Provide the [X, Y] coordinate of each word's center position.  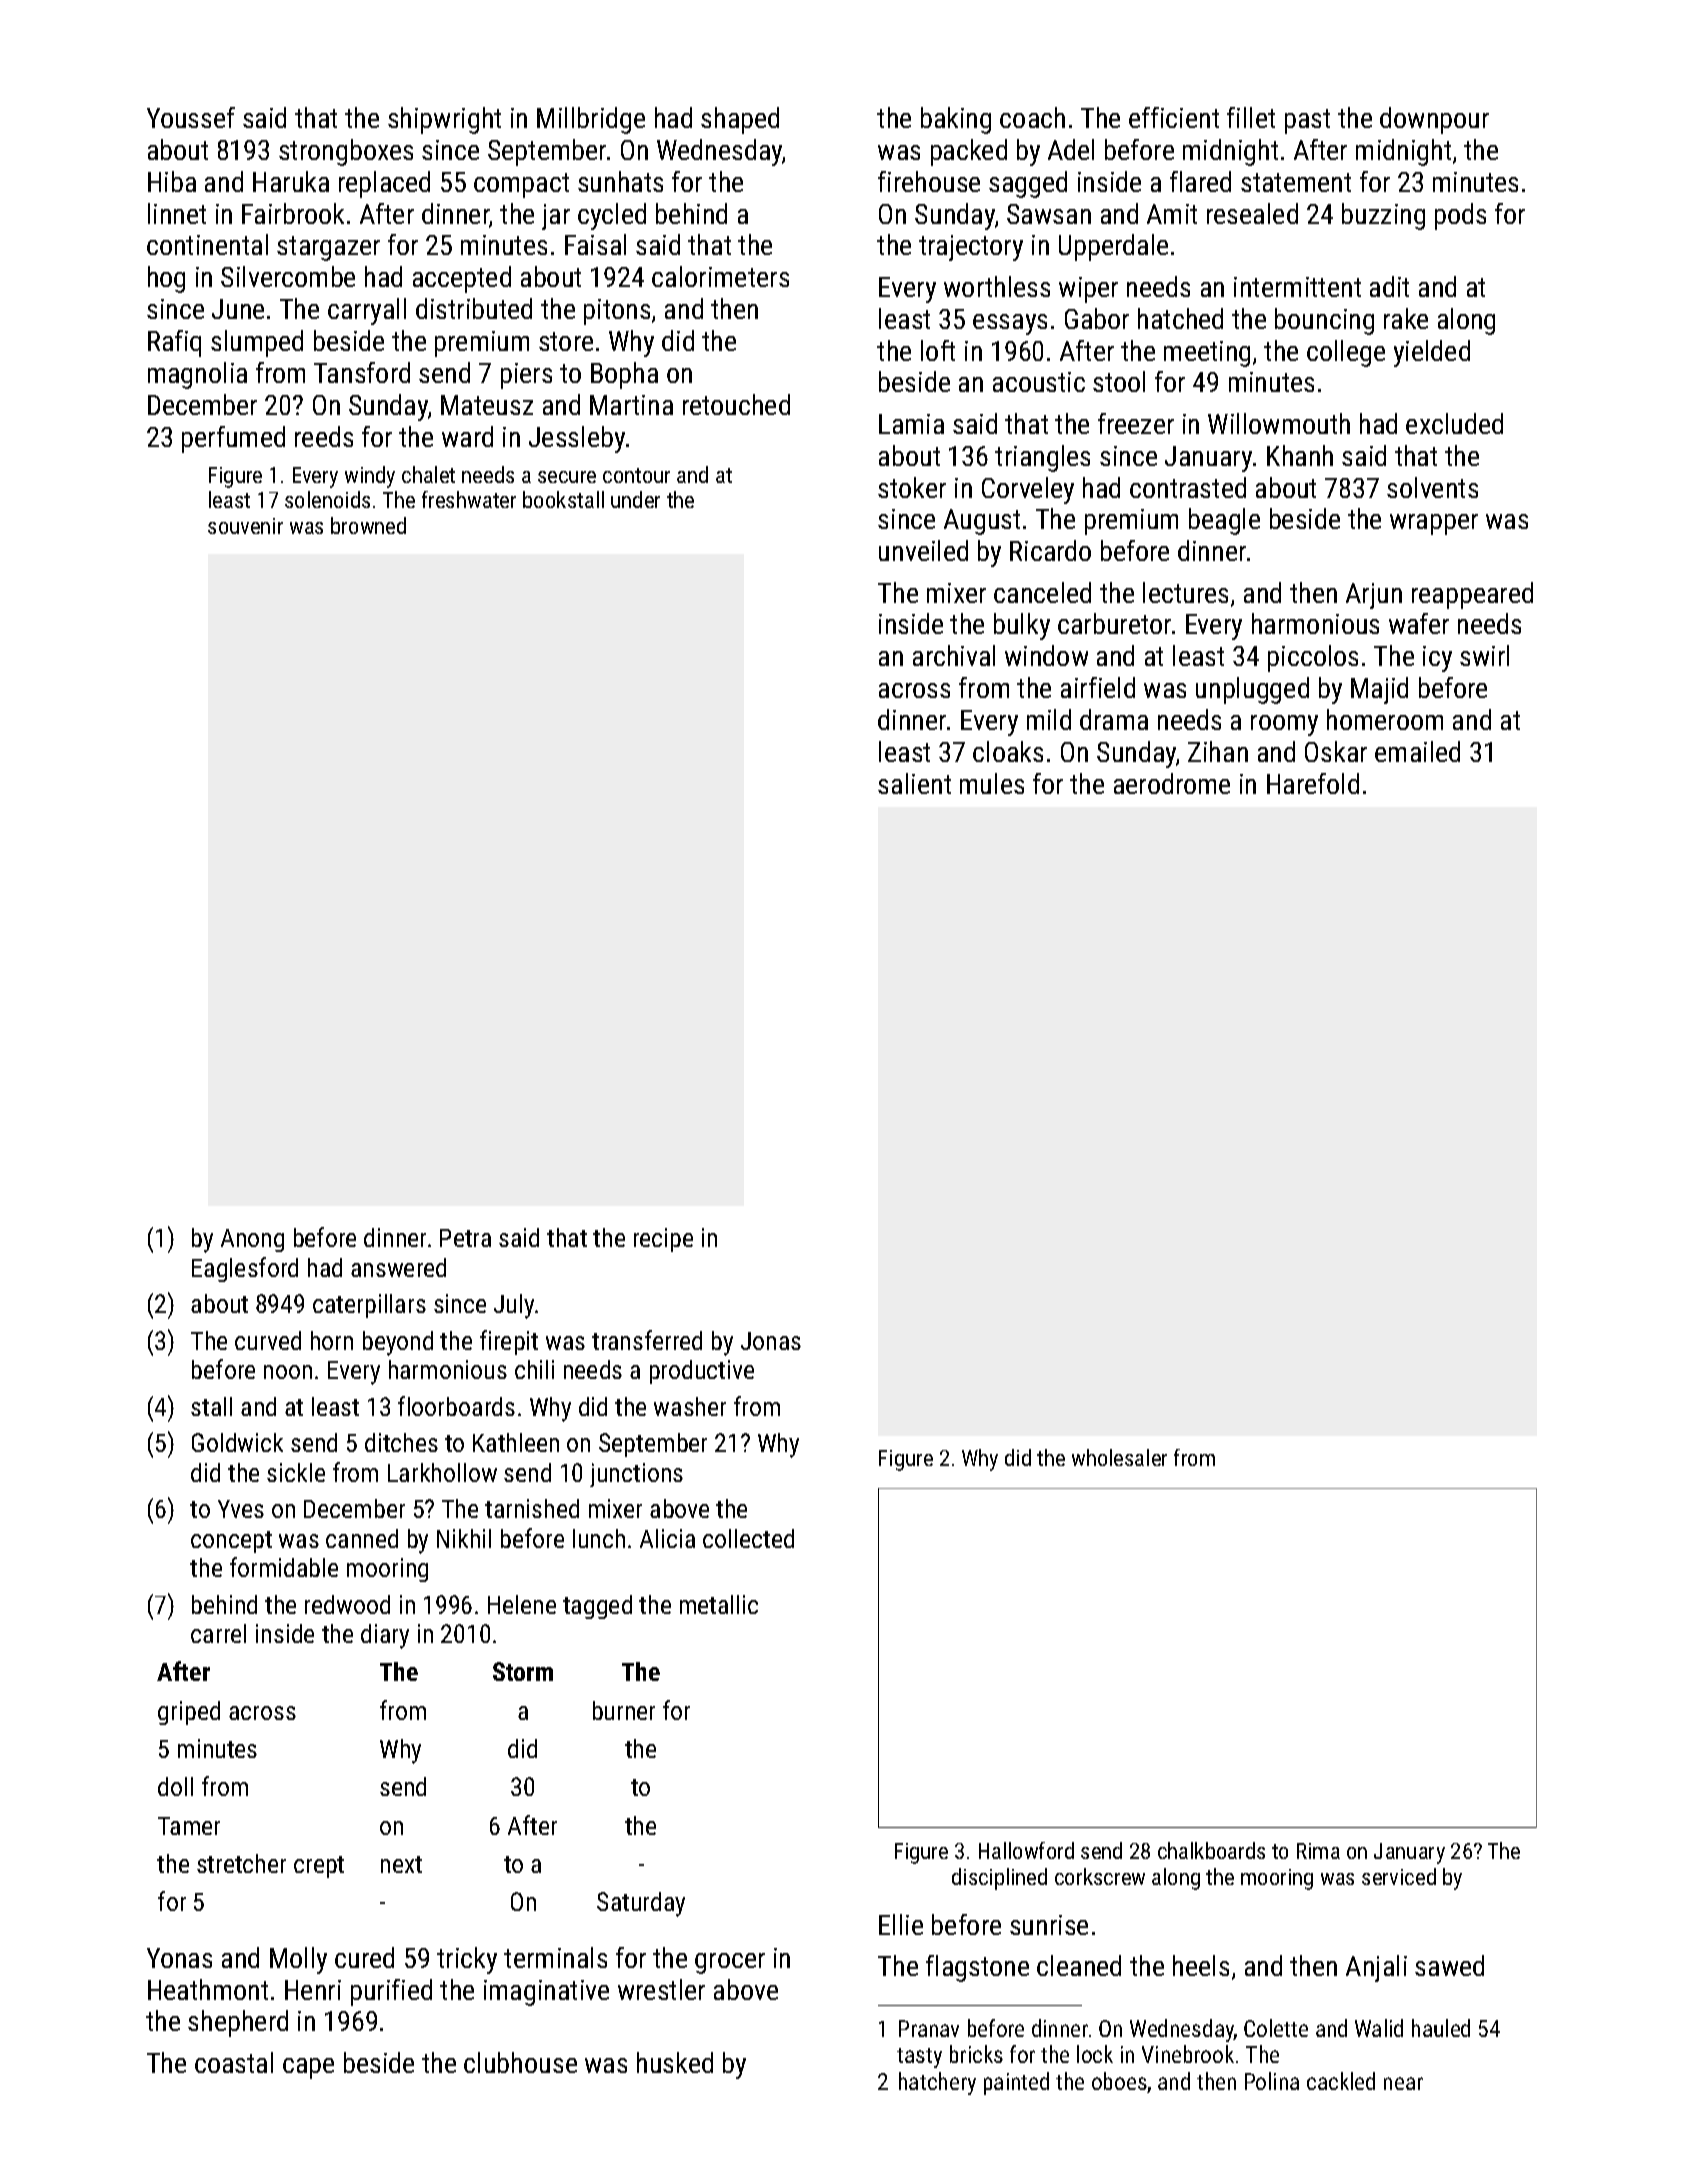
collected [748, 1538]
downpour [1434, 120]
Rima [1318, 1851]
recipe [663, 1240]
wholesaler [1119, 1457]
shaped [740, 120]
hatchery [937, 2083]
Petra [465, 1238]
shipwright [444, 120]
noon [288, 1372]
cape [308, 2068]
